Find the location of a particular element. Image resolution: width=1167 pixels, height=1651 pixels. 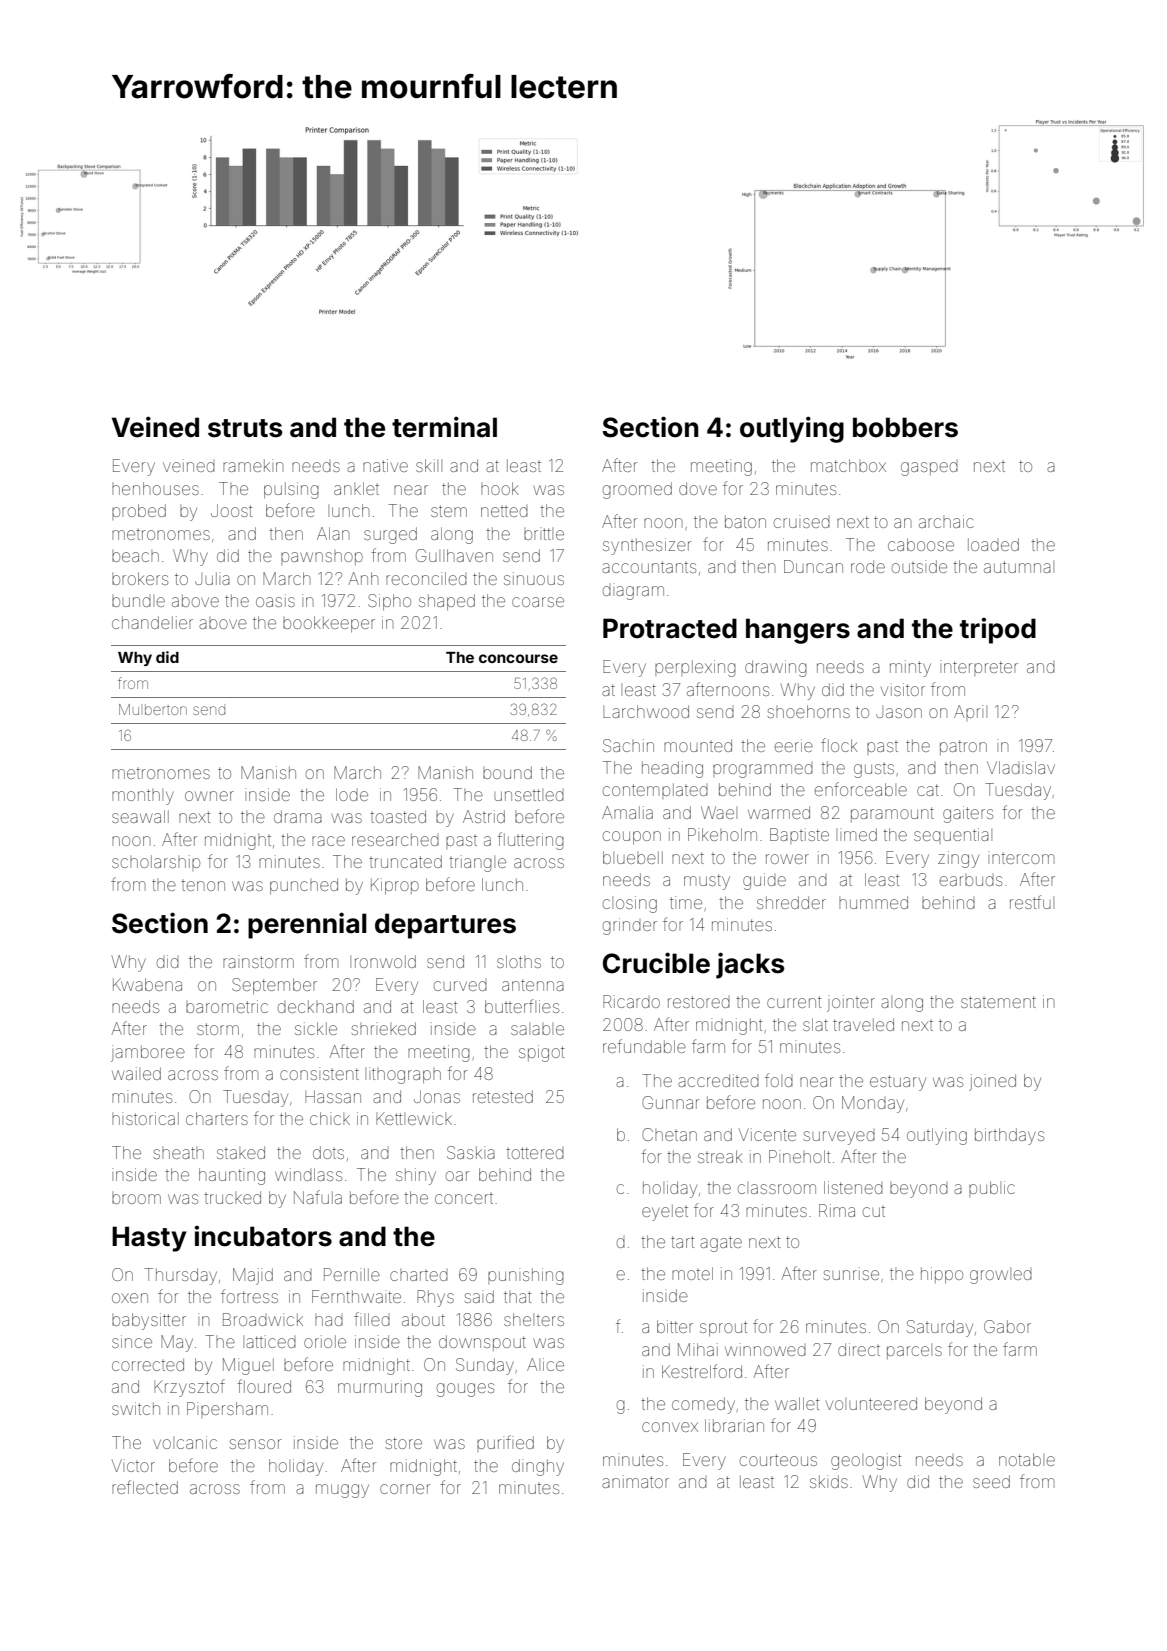

Astrid is located at coordinates (484, 816).
